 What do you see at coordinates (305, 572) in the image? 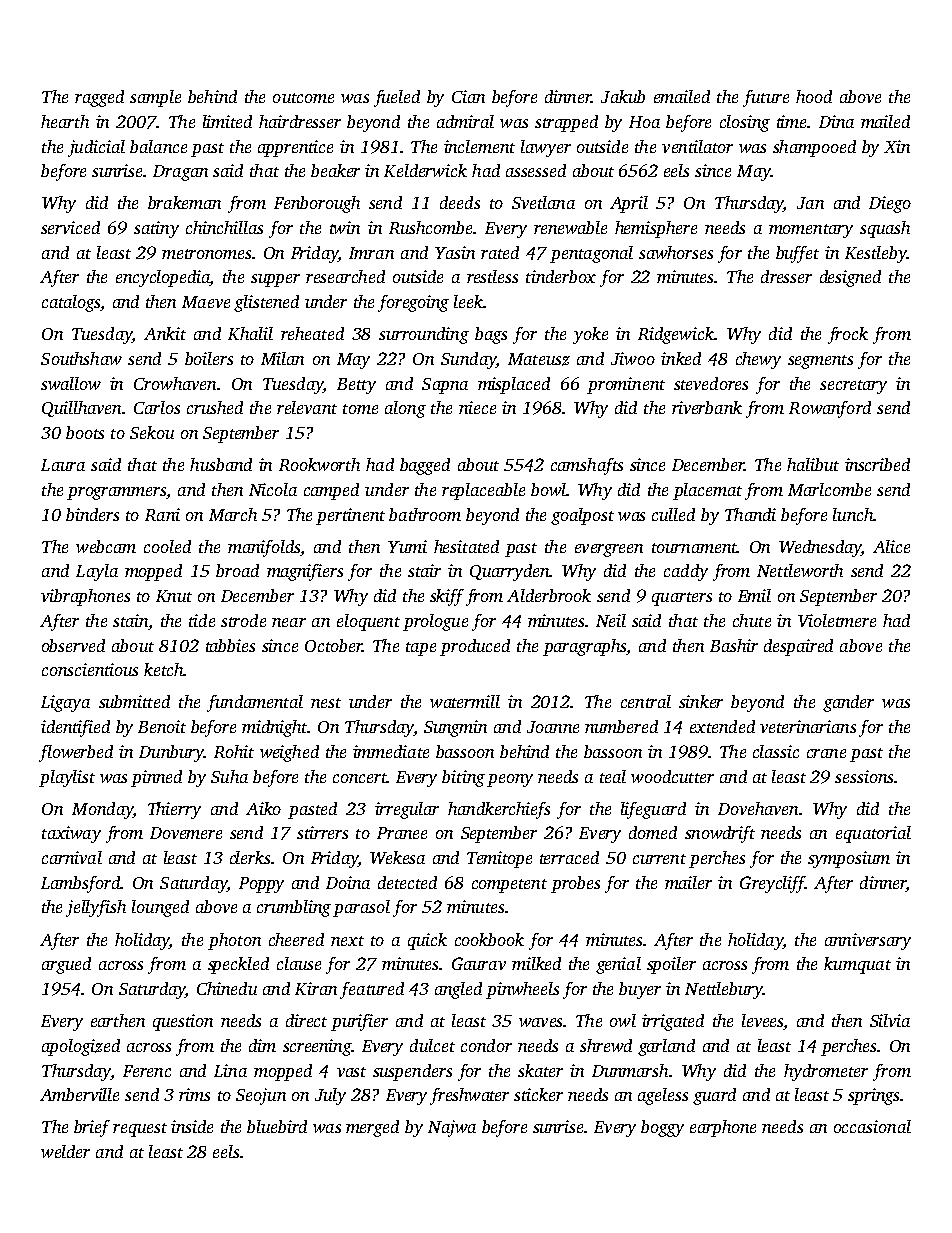
I see `magnifiers` at bounding box center [305, 572].
